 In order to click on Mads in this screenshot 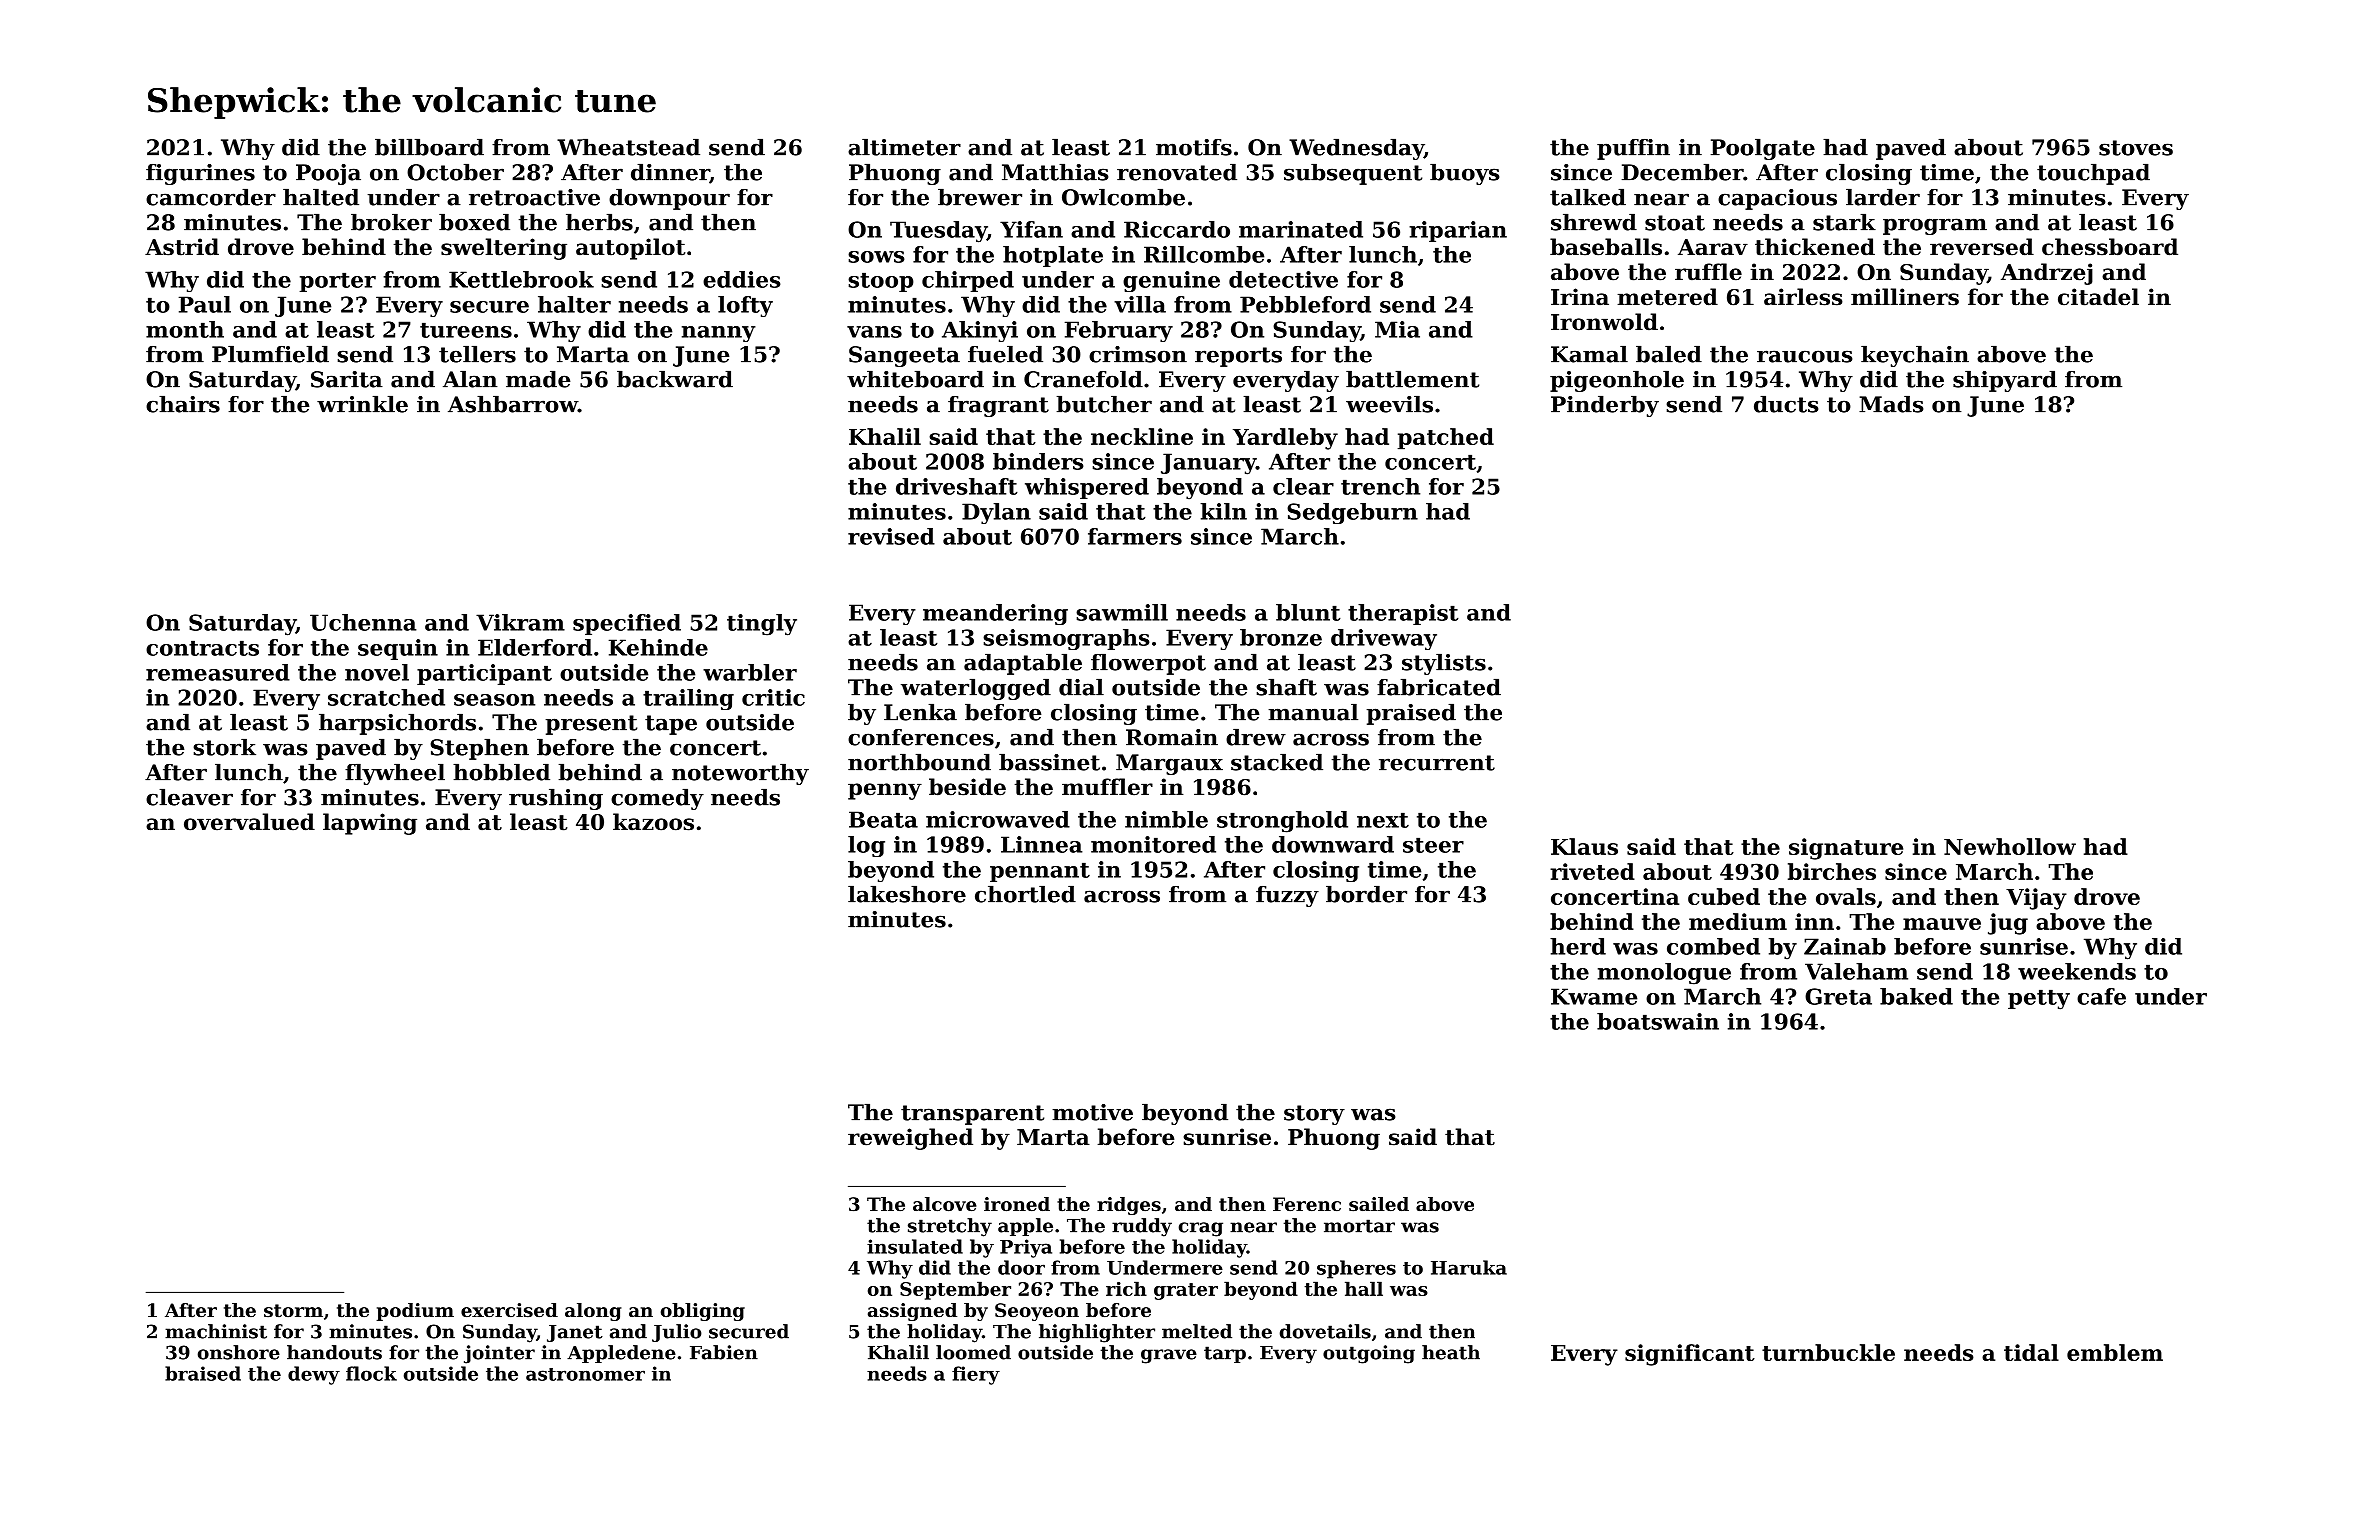, I will do `click(1891, 404)`.
